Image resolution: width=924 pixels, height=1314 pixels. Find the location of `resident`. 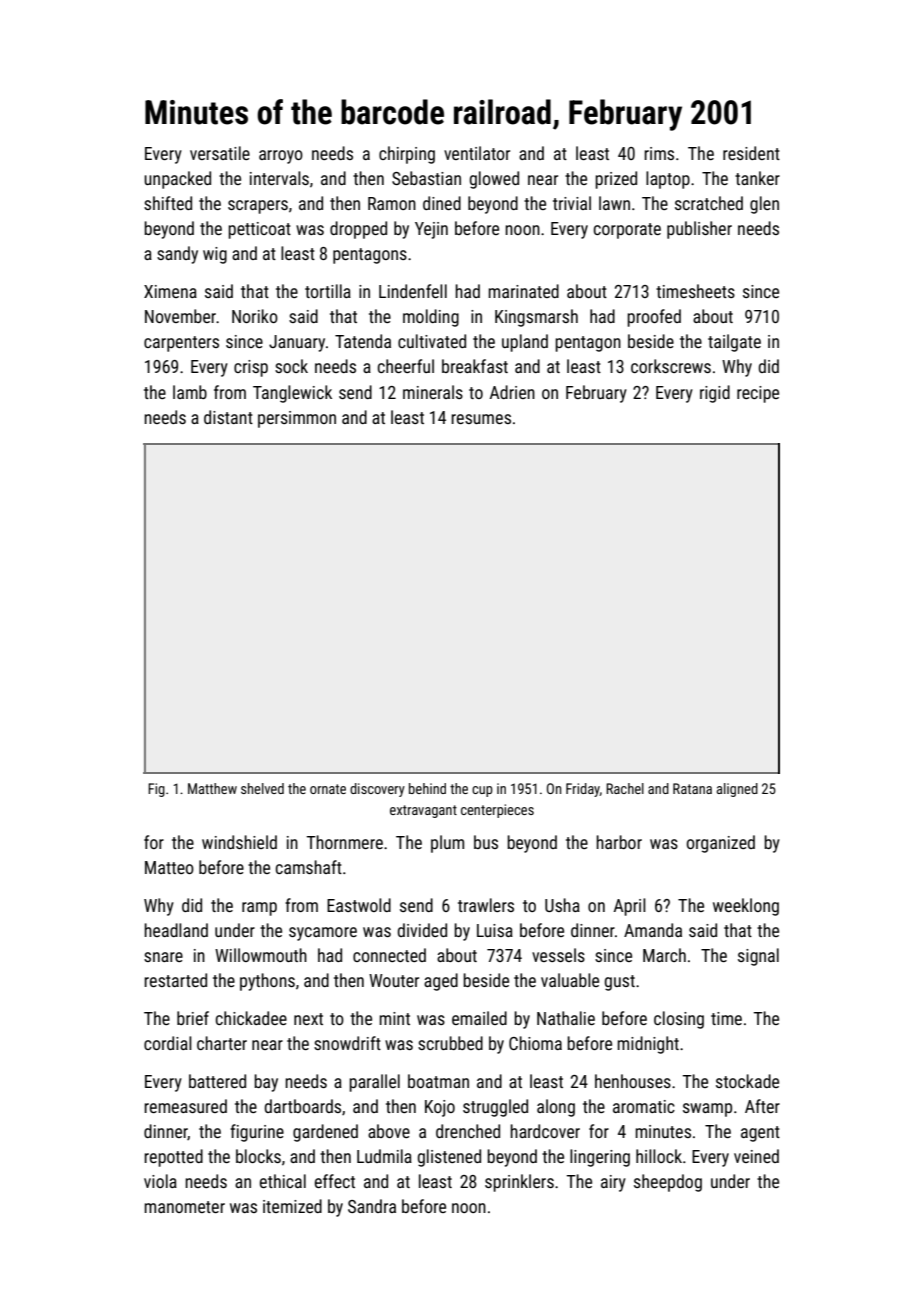

resident is located at coordinates (751, 153).
